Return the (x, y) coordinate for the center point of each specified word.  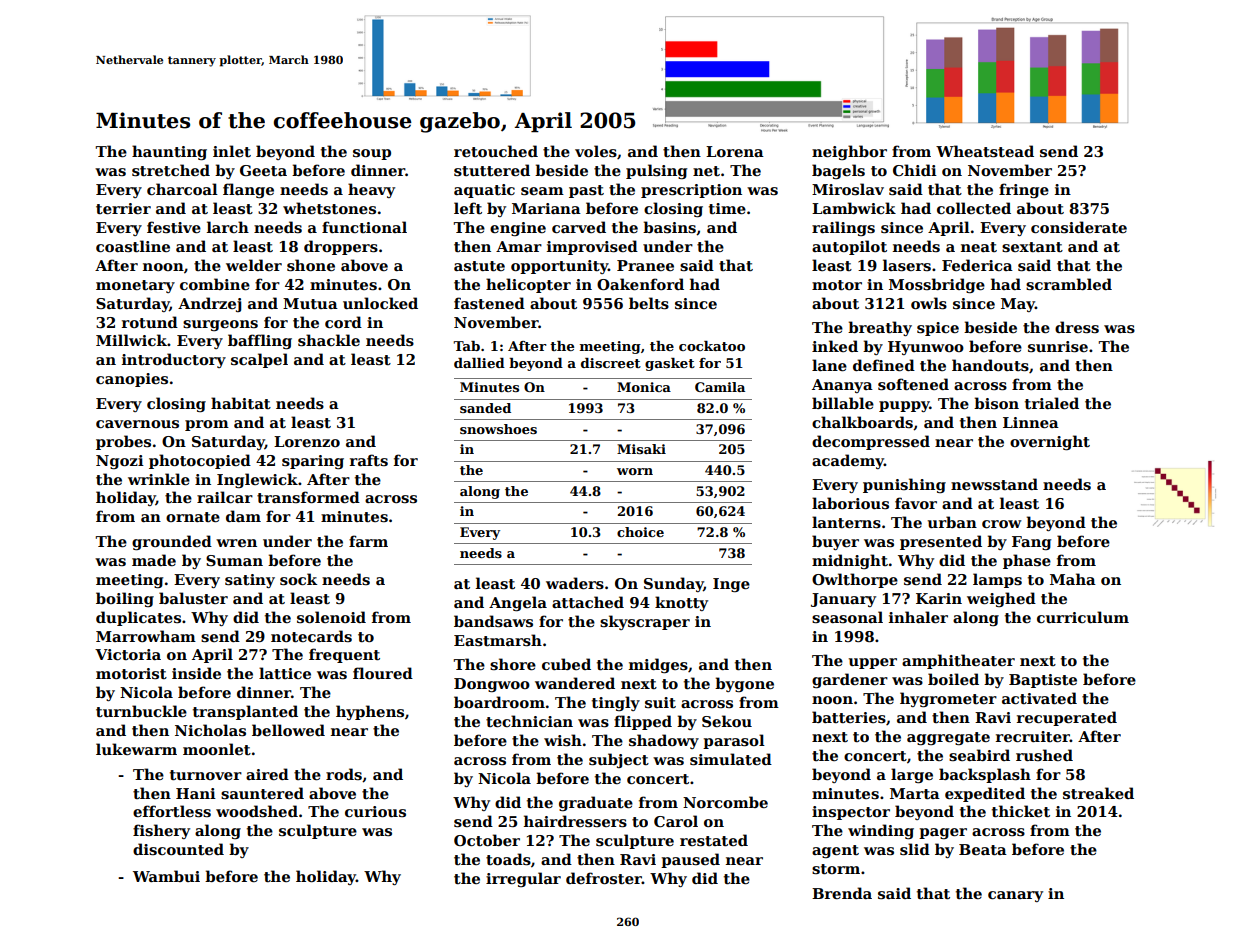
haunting (169, 152)
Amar (519, 246)
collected (974, 208)
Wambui (166, 876)
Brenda (842, 893)
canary (1015, 896)
